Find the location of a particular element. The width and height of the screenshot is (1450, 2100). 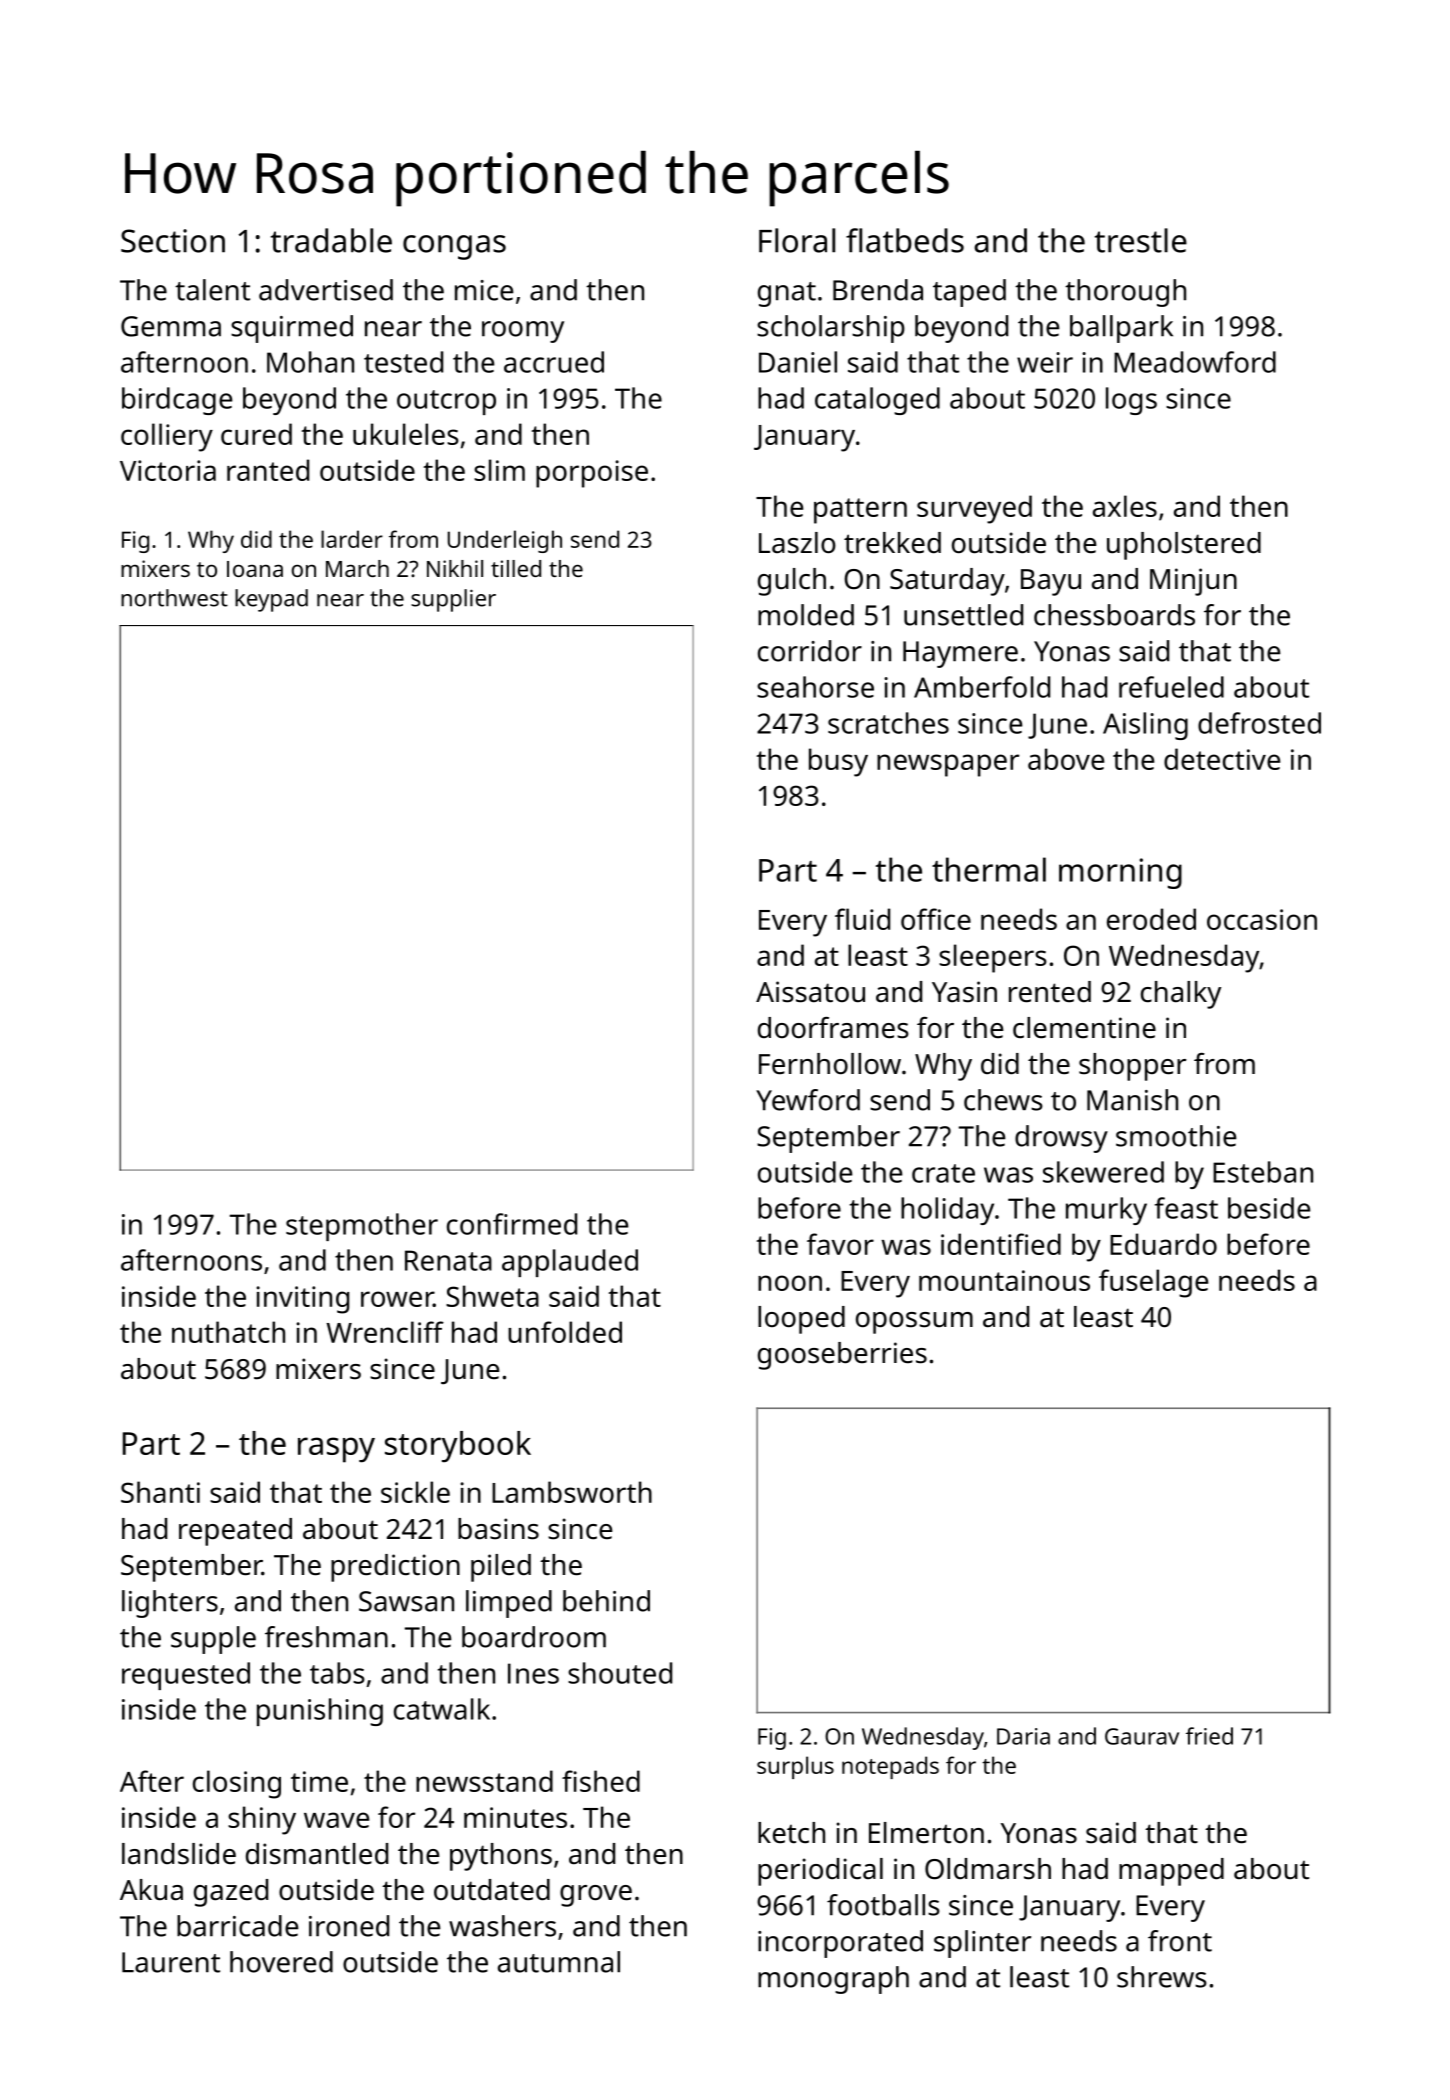

taped is located at coordinates (969, 293).
